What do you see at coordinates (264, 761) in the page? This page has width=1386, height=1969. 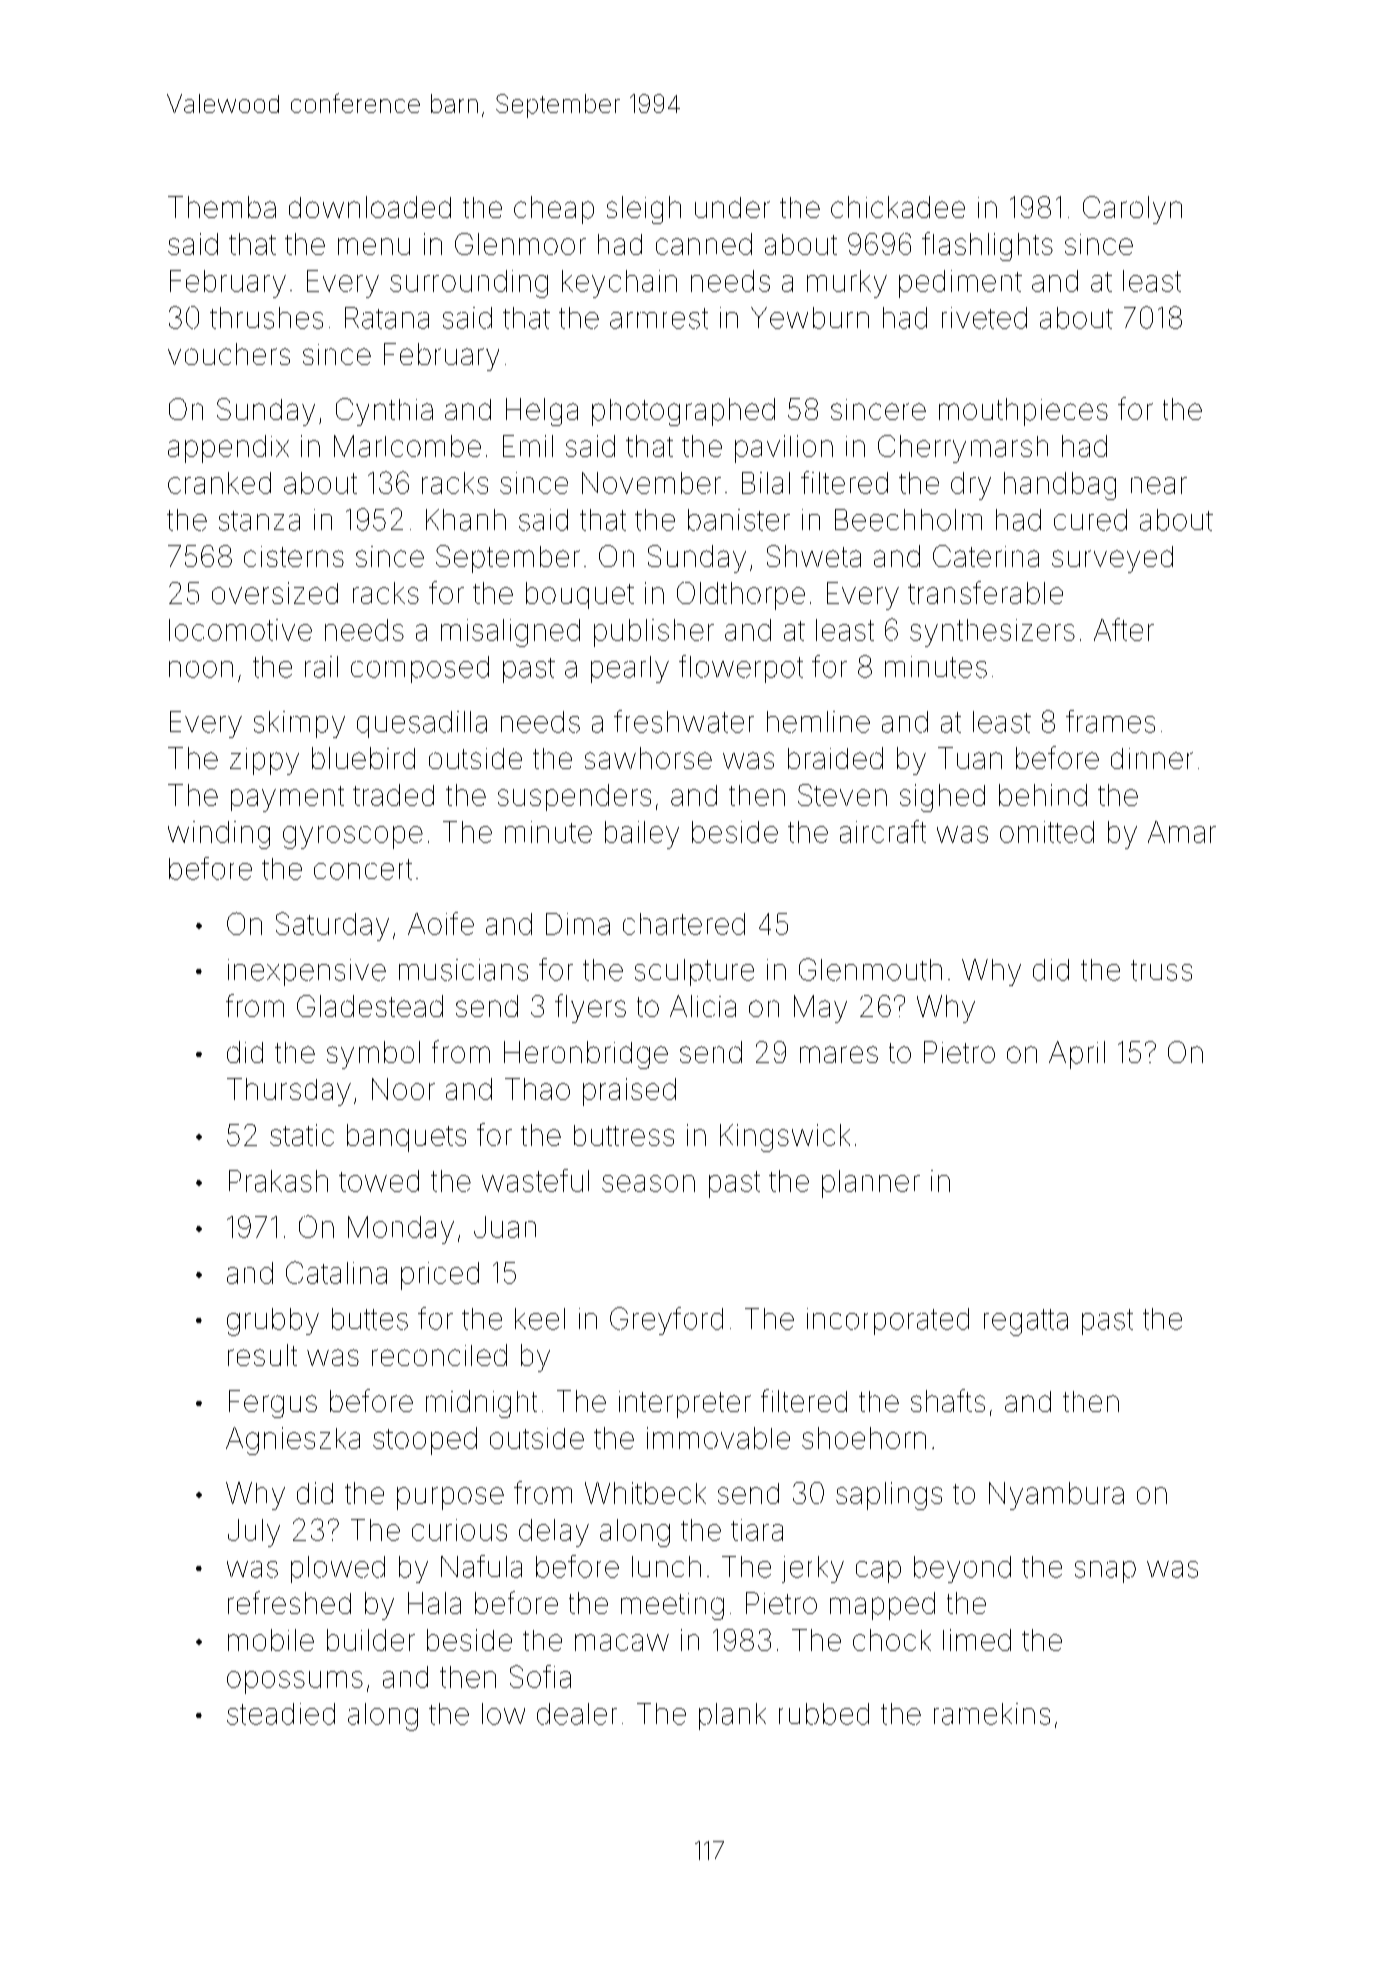 I see `zippy` at bounding box center [264, 761].
